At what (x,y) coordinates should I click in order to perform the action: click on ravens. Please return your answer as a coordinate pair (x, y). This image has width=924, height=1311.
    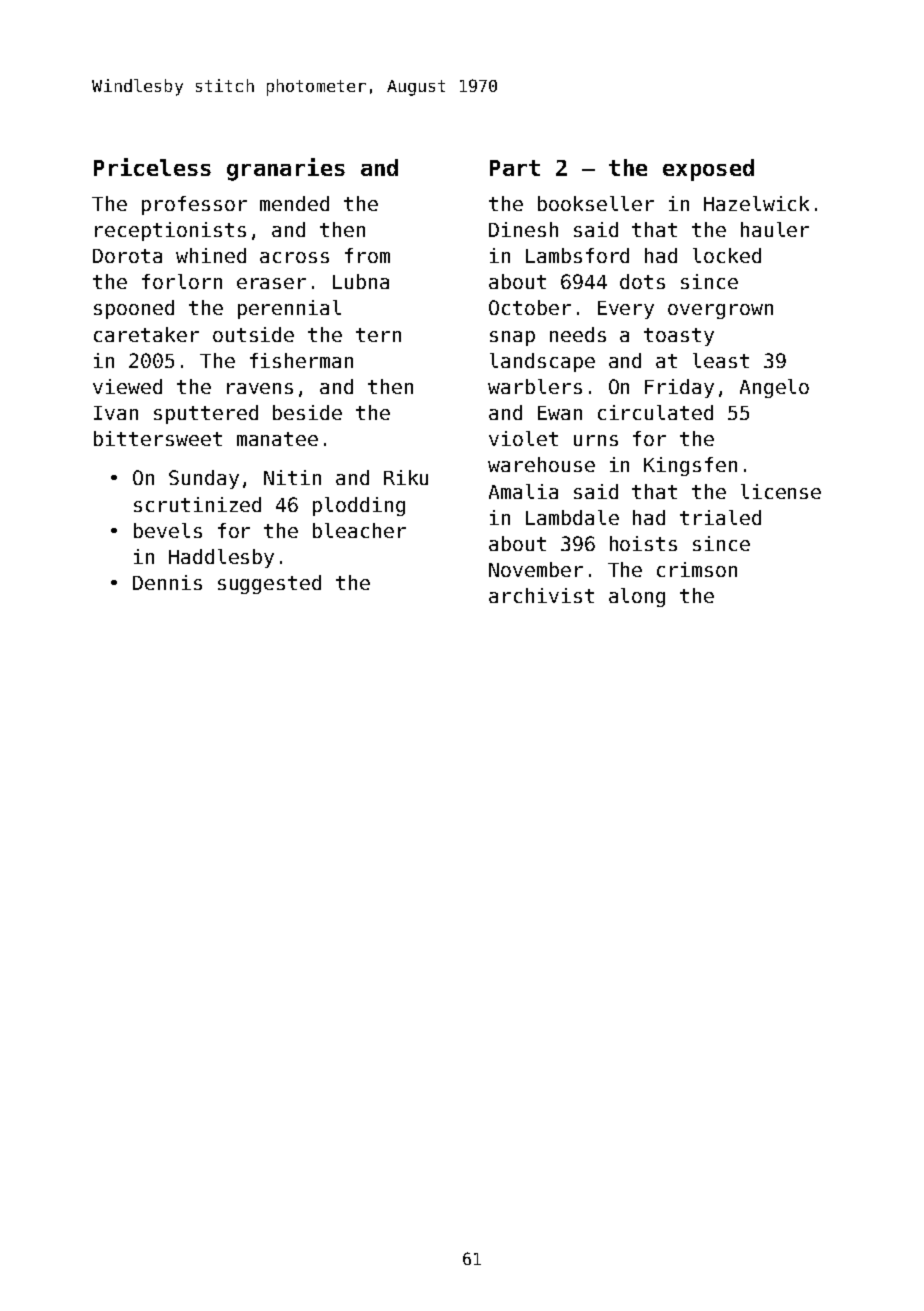
    Looking at the image, I should click on (260, 388).
